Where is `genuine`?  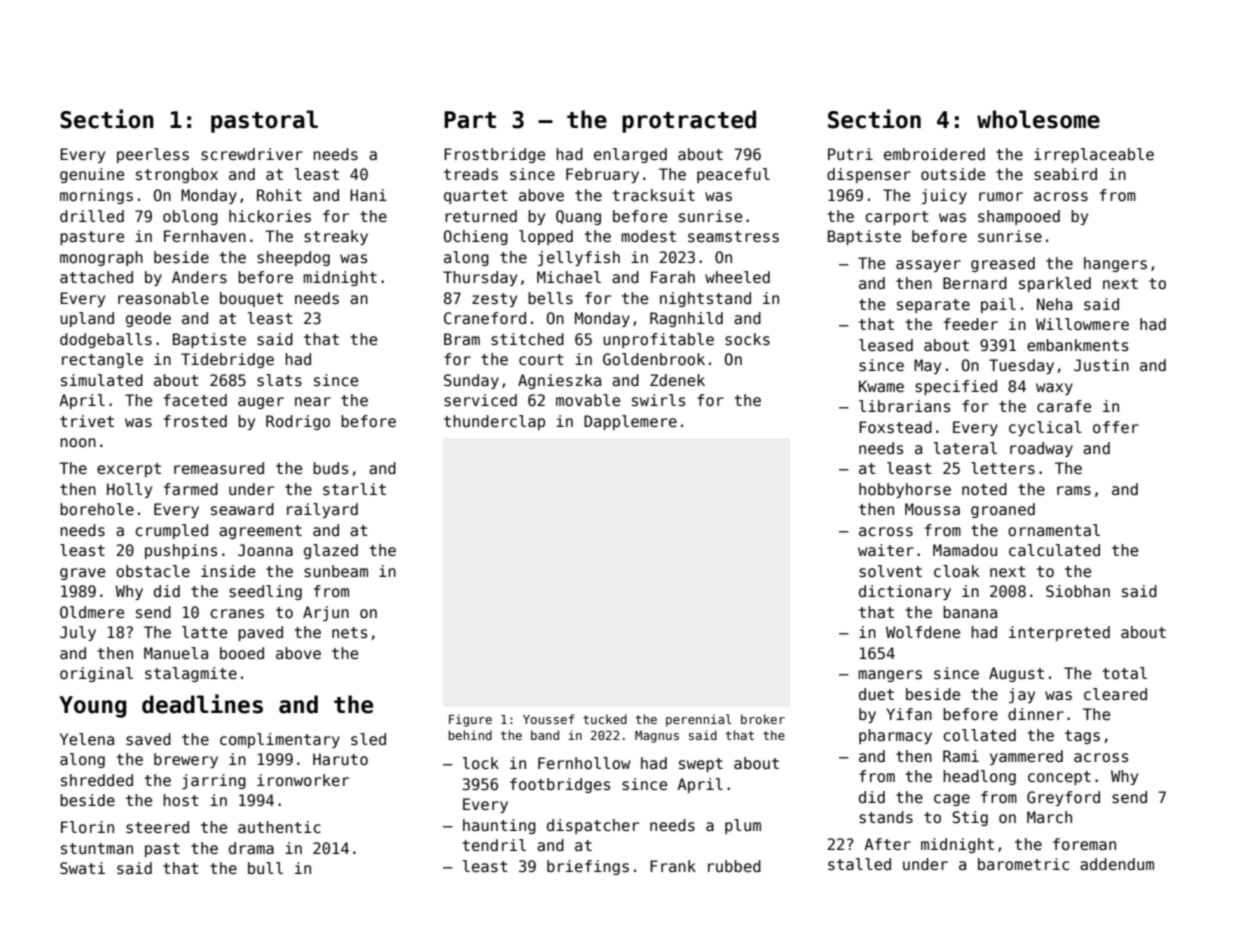 genuine is located at coordinates (92, 175).
